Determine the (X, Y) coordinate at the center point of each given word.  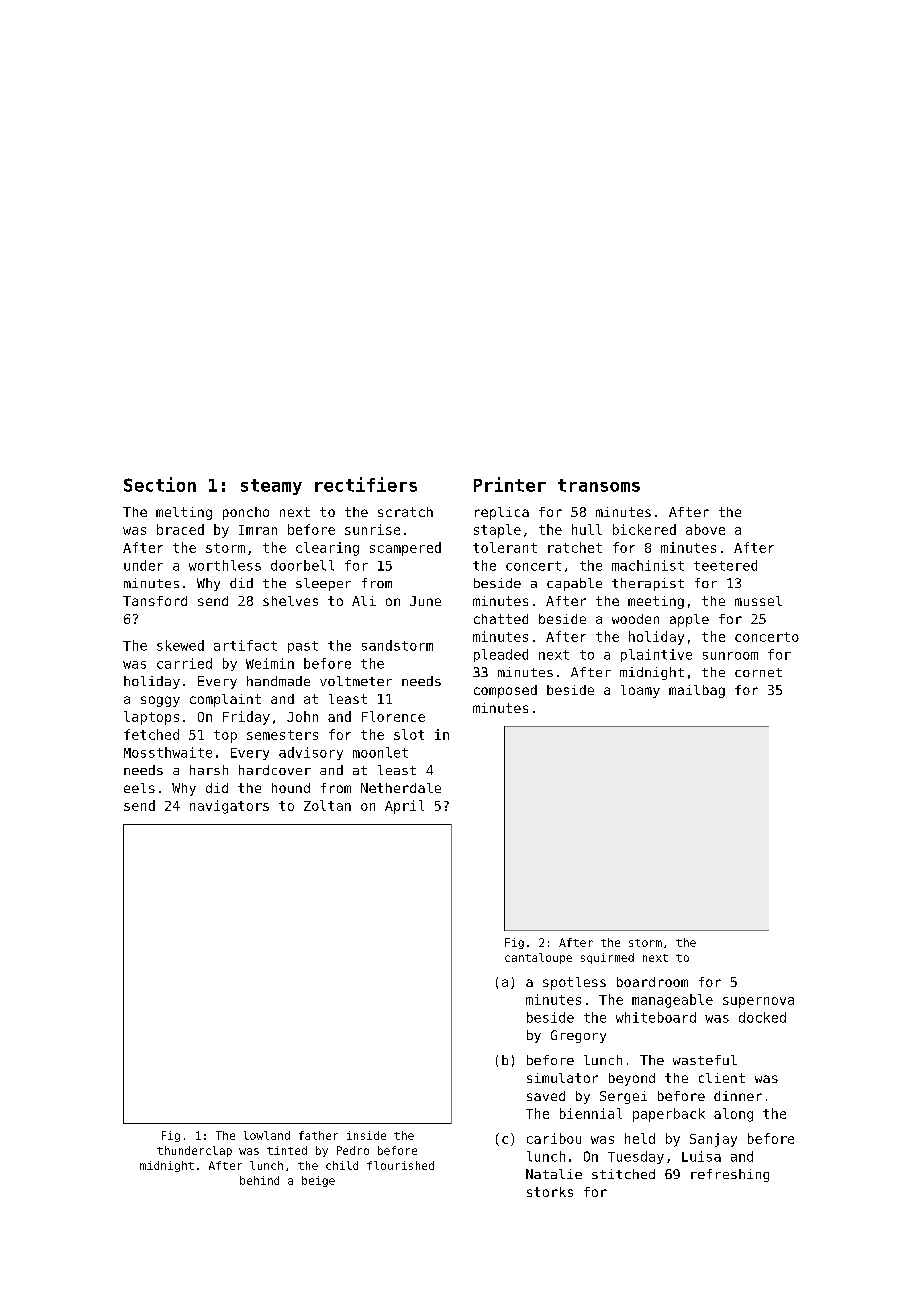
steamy (271, 487)
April (404, 807)
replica (502, 513)
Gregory (578, 1036)
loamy (640, 691)
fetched (151, 734)
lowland (267, 1135)
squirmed (607, 958)
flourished (400, 1165)
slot (409, 734)
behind (259, 1180)
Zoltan (327, 805)
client (722, 1078)
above (705, 529)
